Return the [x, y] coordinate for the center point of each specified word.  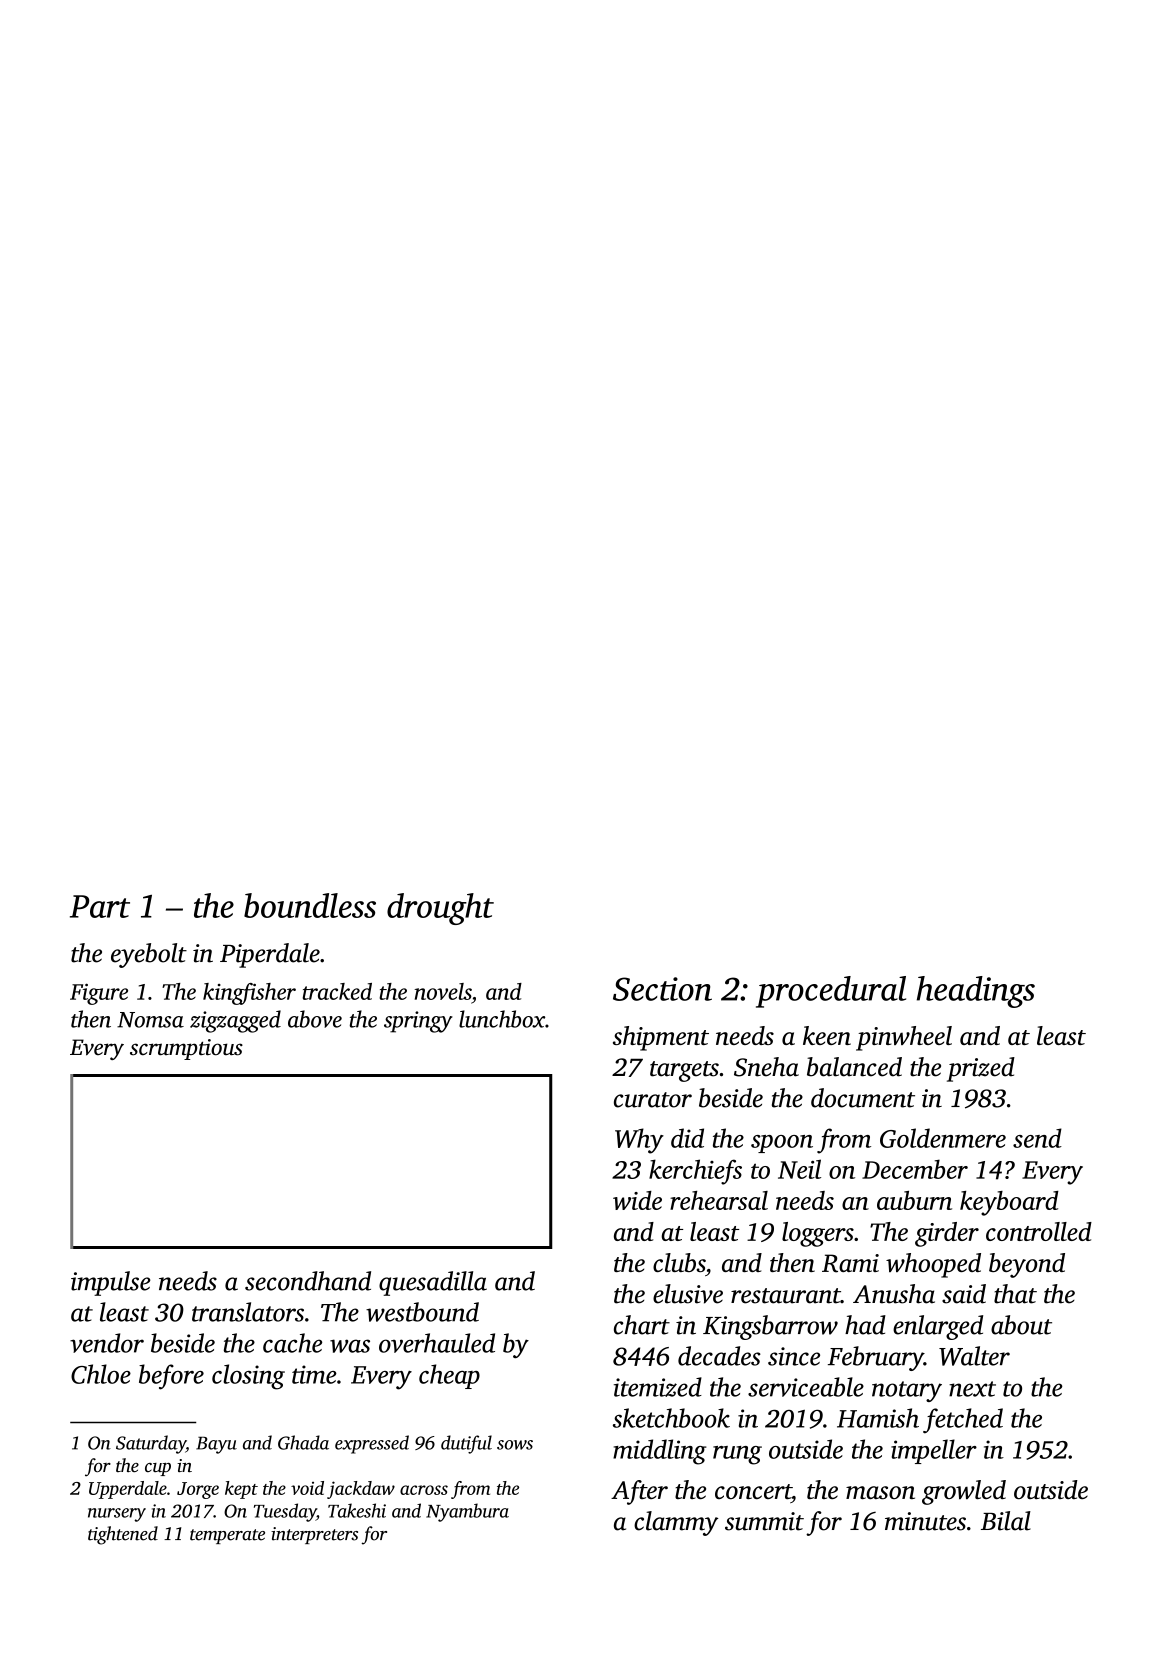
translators [248, 1312]
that [1015, 1294]
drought [440, 909]
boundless [310, 905]
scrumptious [186, 1049]
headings [976, 992]
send [1037, 1138]
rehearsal [719, 1200]
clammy [676, 1523]
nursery [117, 1515]
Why [639, 1141]
